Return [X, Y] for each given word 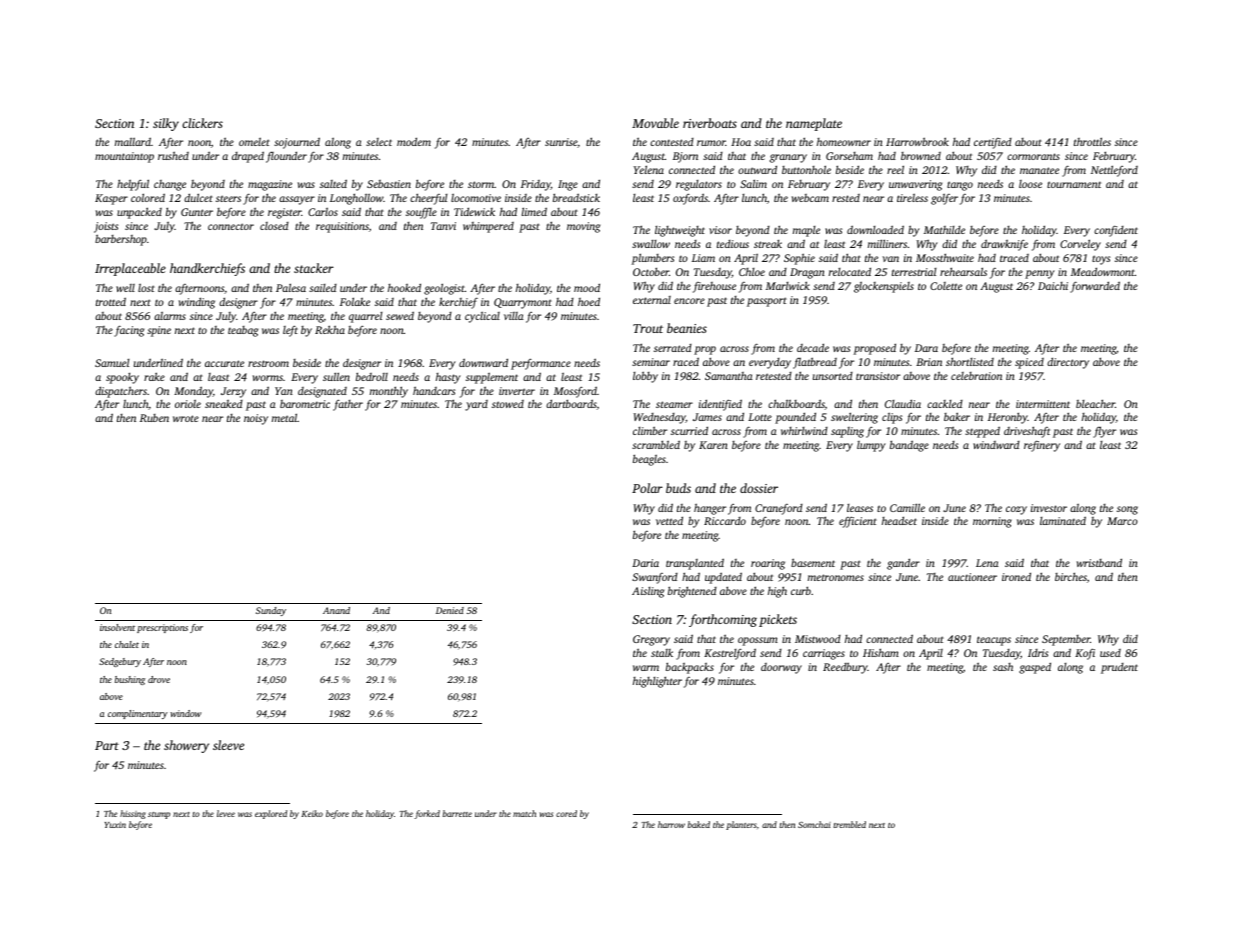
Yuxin [115, 825]
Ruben [154, 418]
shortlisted [970, 361]
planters [741, 825]
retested [774, 376]
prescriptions [162, 628]
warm [646, 668]
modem [414, 141]
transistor [878, 376]
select [379, 142]
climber [650, 430]
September [1066, 640]
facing [129, 331]
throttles [1092, 141]
